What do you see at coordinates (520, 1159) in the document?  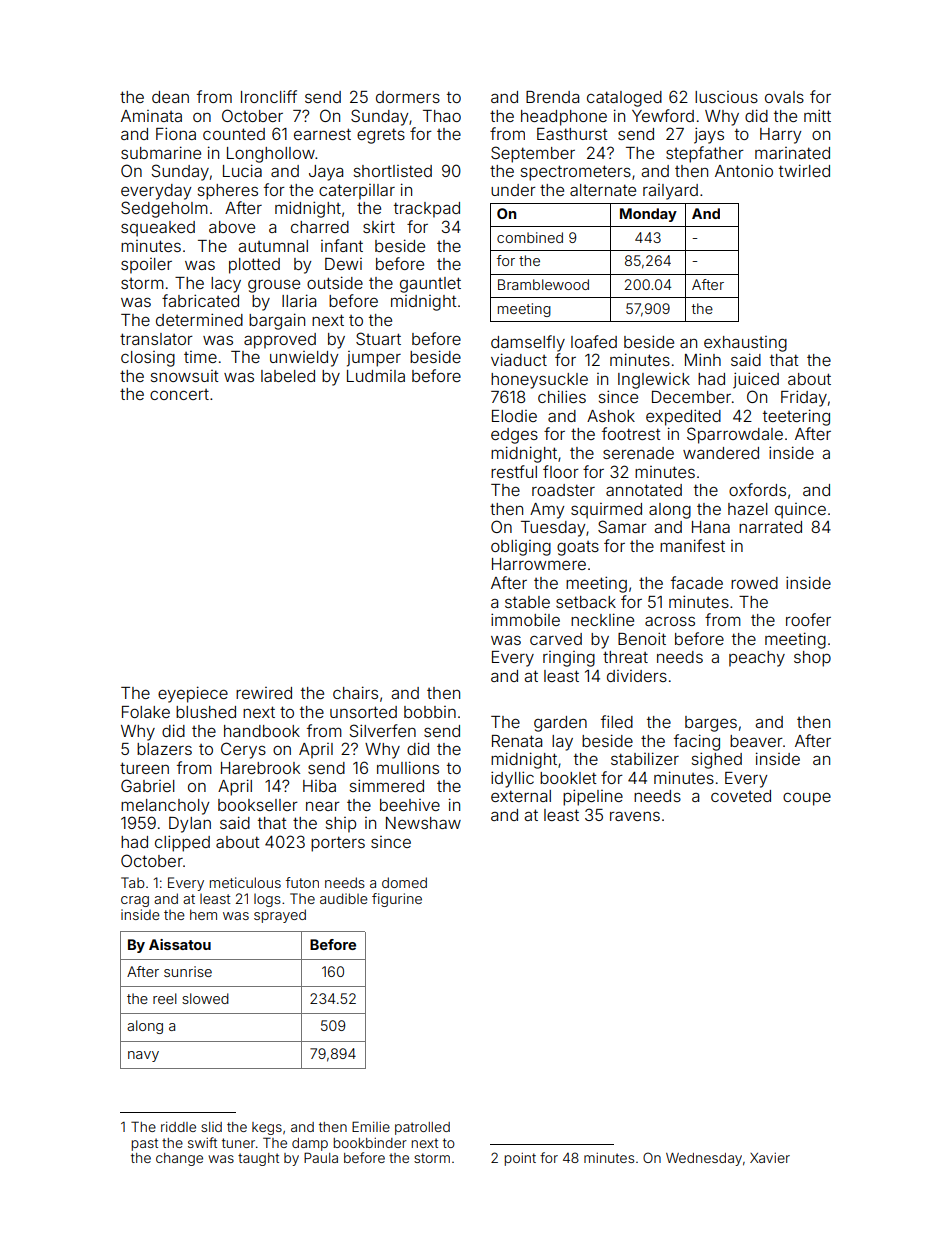 I see `point` at bounding box center [520, 1159].
